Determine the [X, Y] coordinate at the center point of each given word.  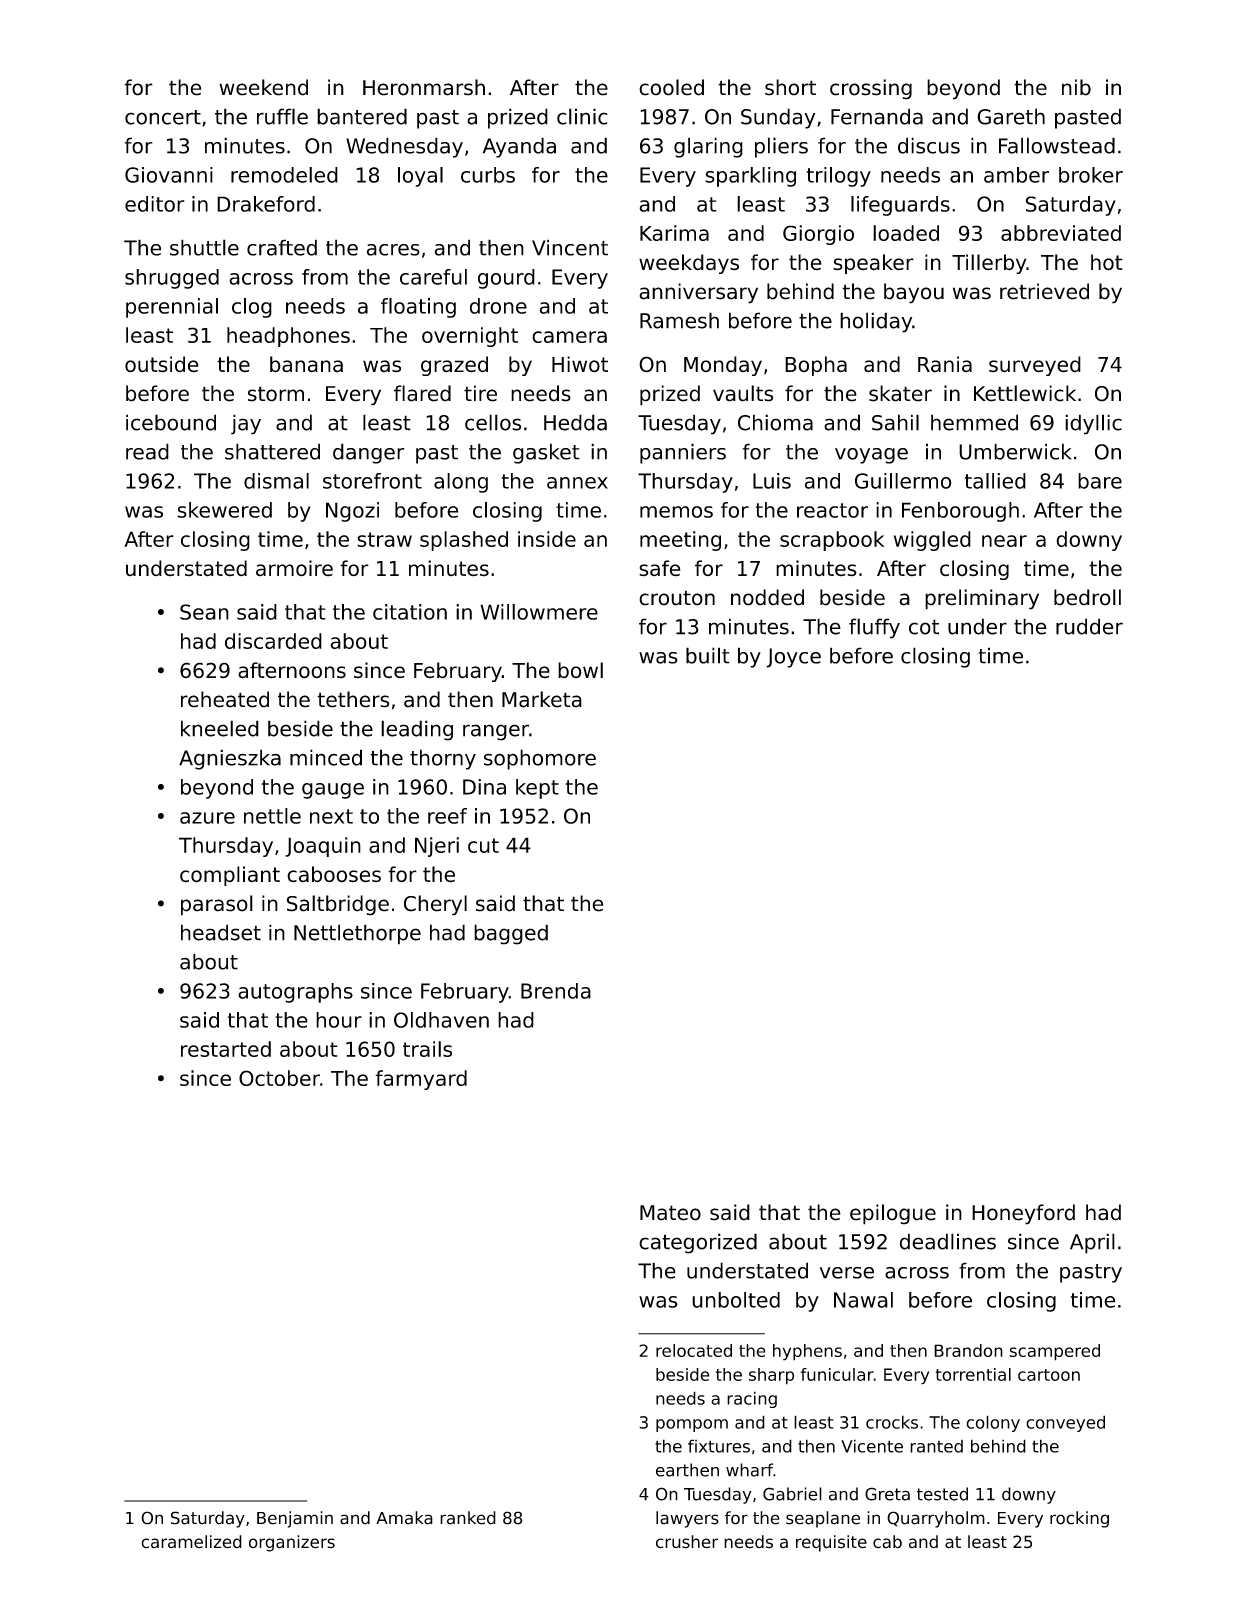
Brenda [556, 991]
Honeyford [1023, 1214]
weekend [263, 87]
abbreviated [1061, 233]
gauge [333, 791]
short [790, 87]
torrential [973, 1374]
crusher [687, 1542]
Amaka [404, 1518]
